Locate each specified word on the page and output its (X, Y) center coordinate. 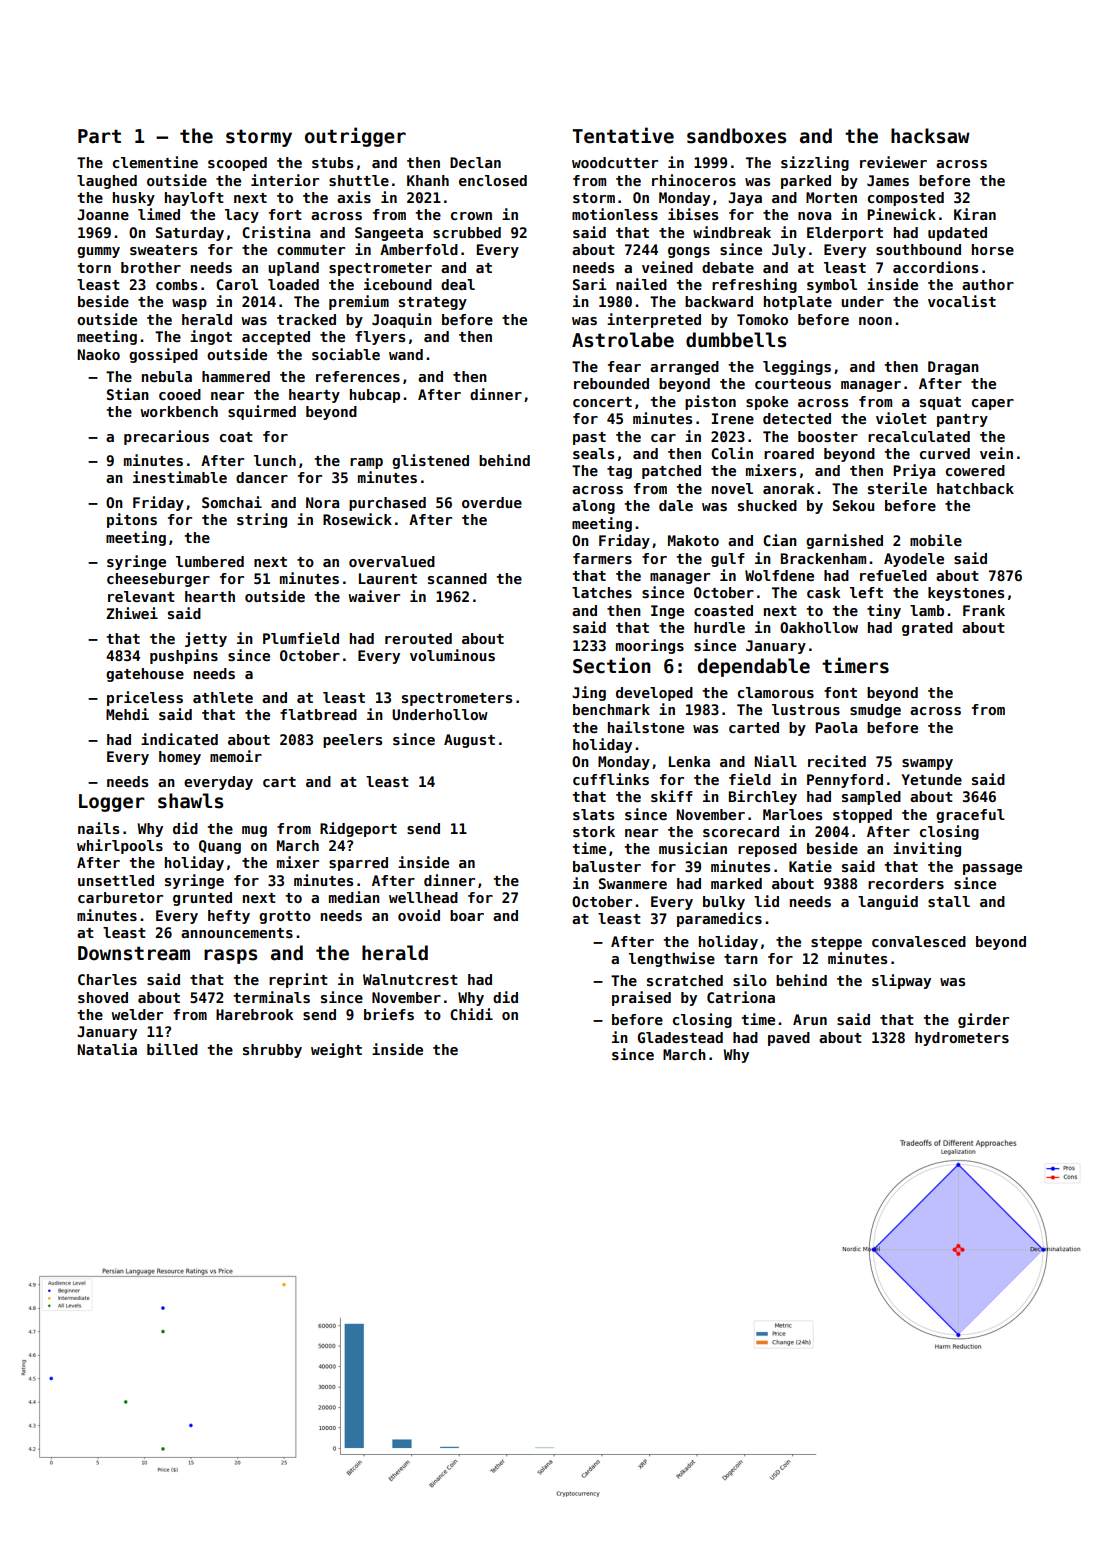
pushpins (184, 656)
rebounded (611, 383)
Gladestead (680, 1037)
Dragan (953, 368)
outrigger (355, 137)
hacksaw (930, 136)
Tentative (623, 135)
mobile (936, 540)
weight (336, 1050)
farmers (602, 558)
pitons (132, 520)
